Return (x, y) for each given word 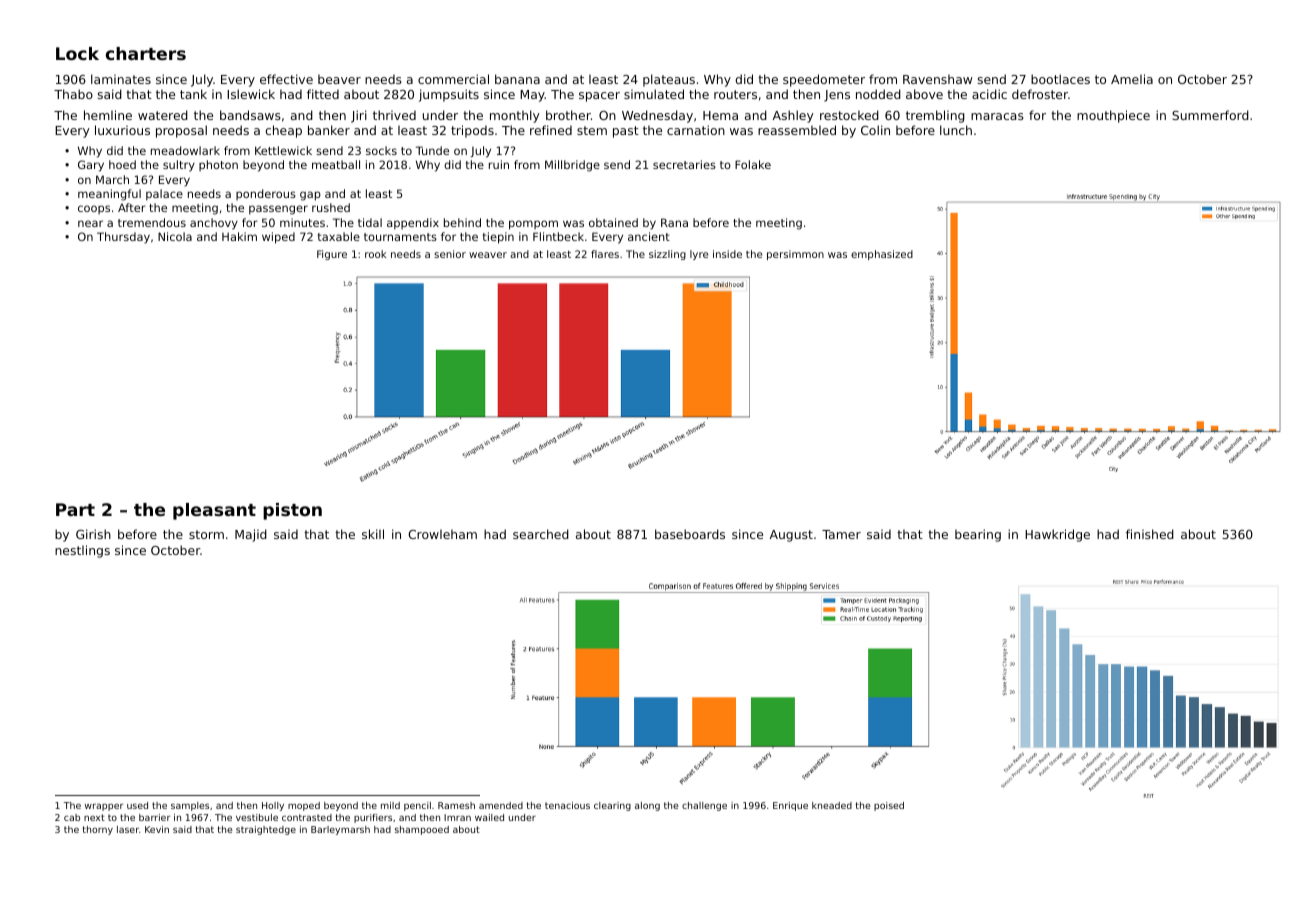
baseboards (690, 534)
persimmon (795, 255)
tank (193, 94)
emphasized (882, 255)
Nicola (175, 236)
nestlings (82, 551)
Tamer (841, 534)
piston (292, 511)
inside (727, 254)
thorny (97, 830)
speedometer (824, 80)
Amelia (1132, 79)
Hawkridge (1057, 535)
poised (889, 806)
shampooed (422, 830)
